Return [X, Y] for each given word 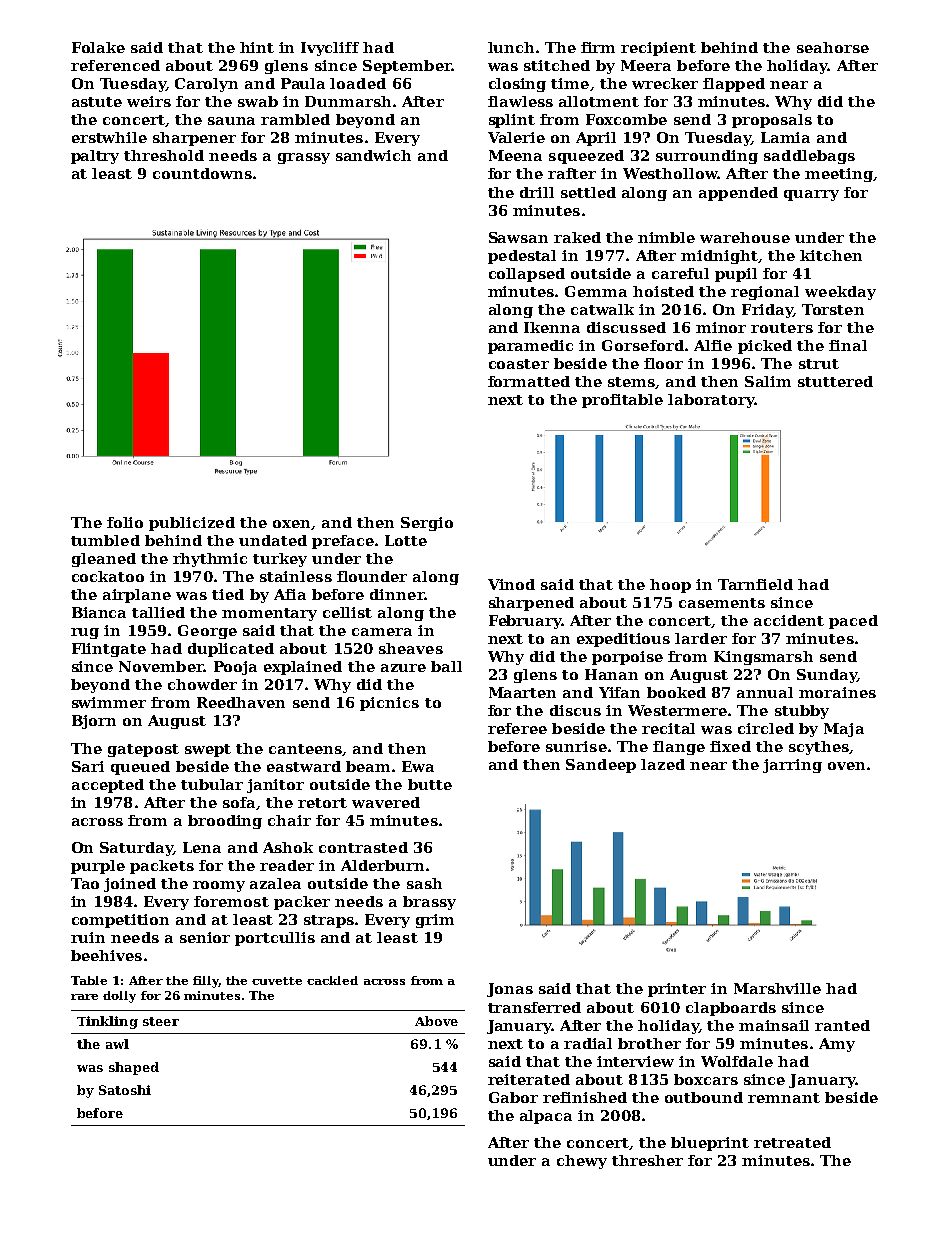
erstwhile [109, 137]
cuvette [277, 981]
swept [208, 750]
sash [424, 883]
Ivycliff [330, 49]
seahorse [833, 47]
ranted [842, 1025]
